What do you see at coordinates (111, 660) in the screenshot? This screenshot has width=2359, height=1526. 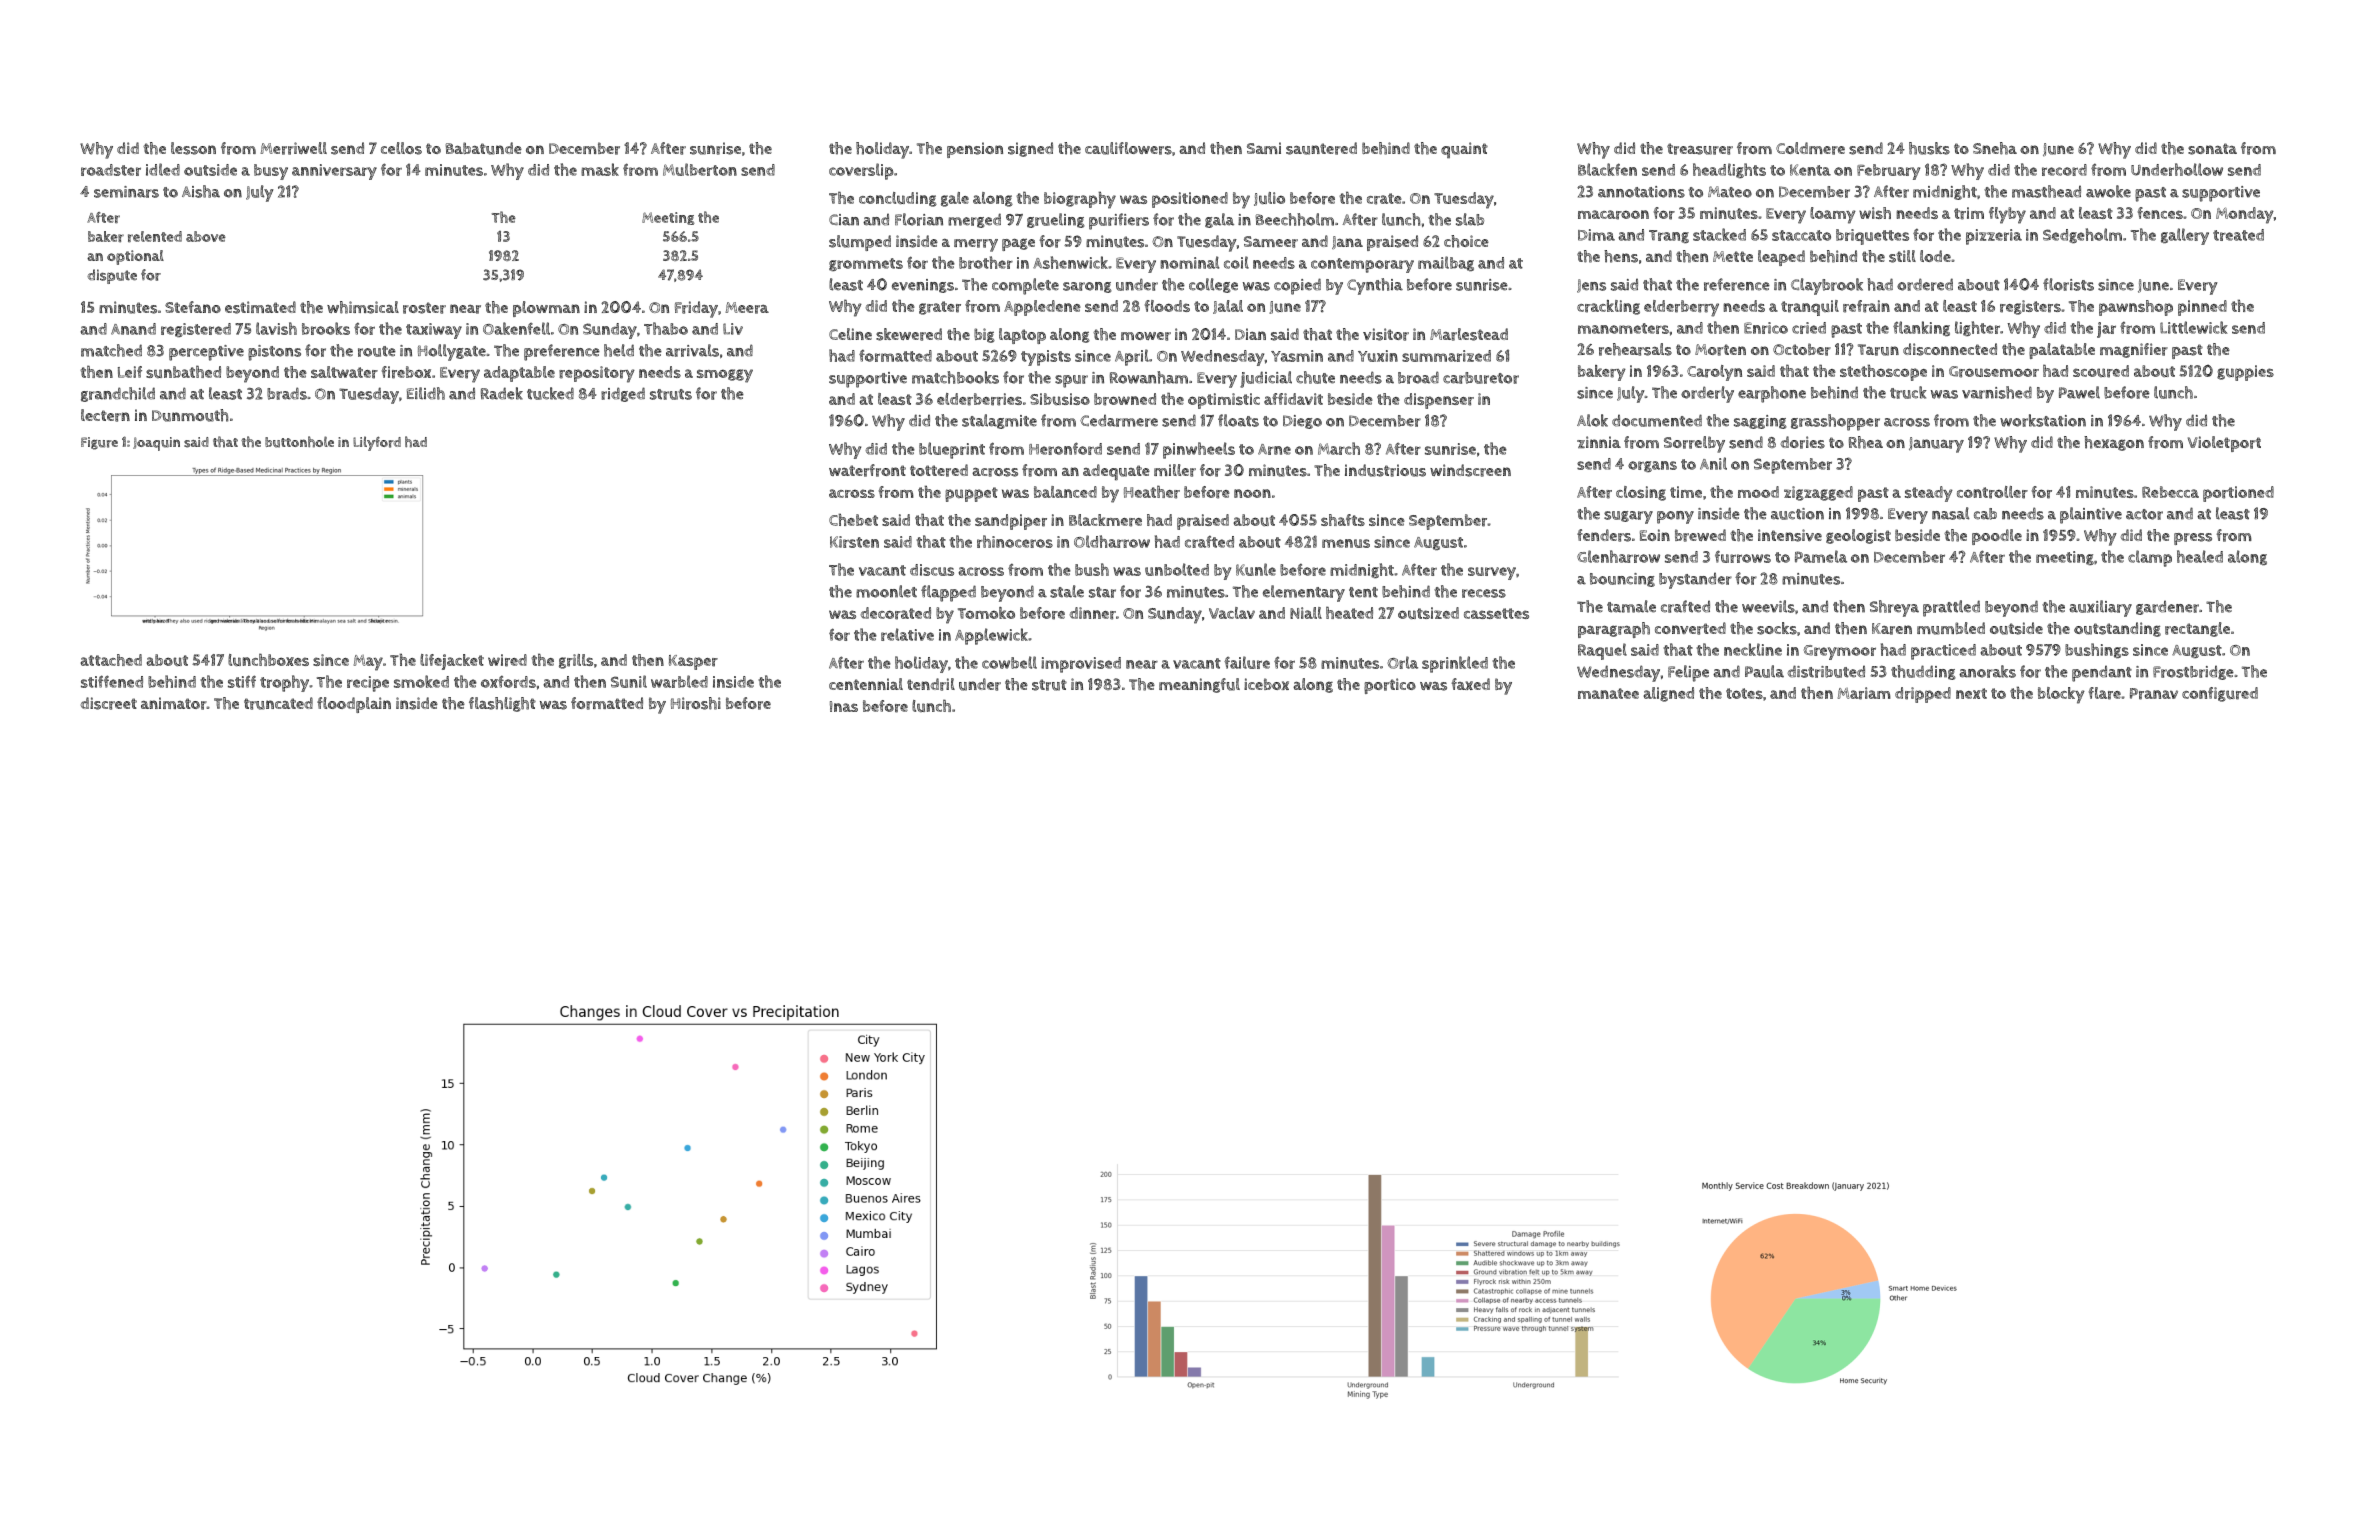 I see `attached` at bounding box center [111, 660].
